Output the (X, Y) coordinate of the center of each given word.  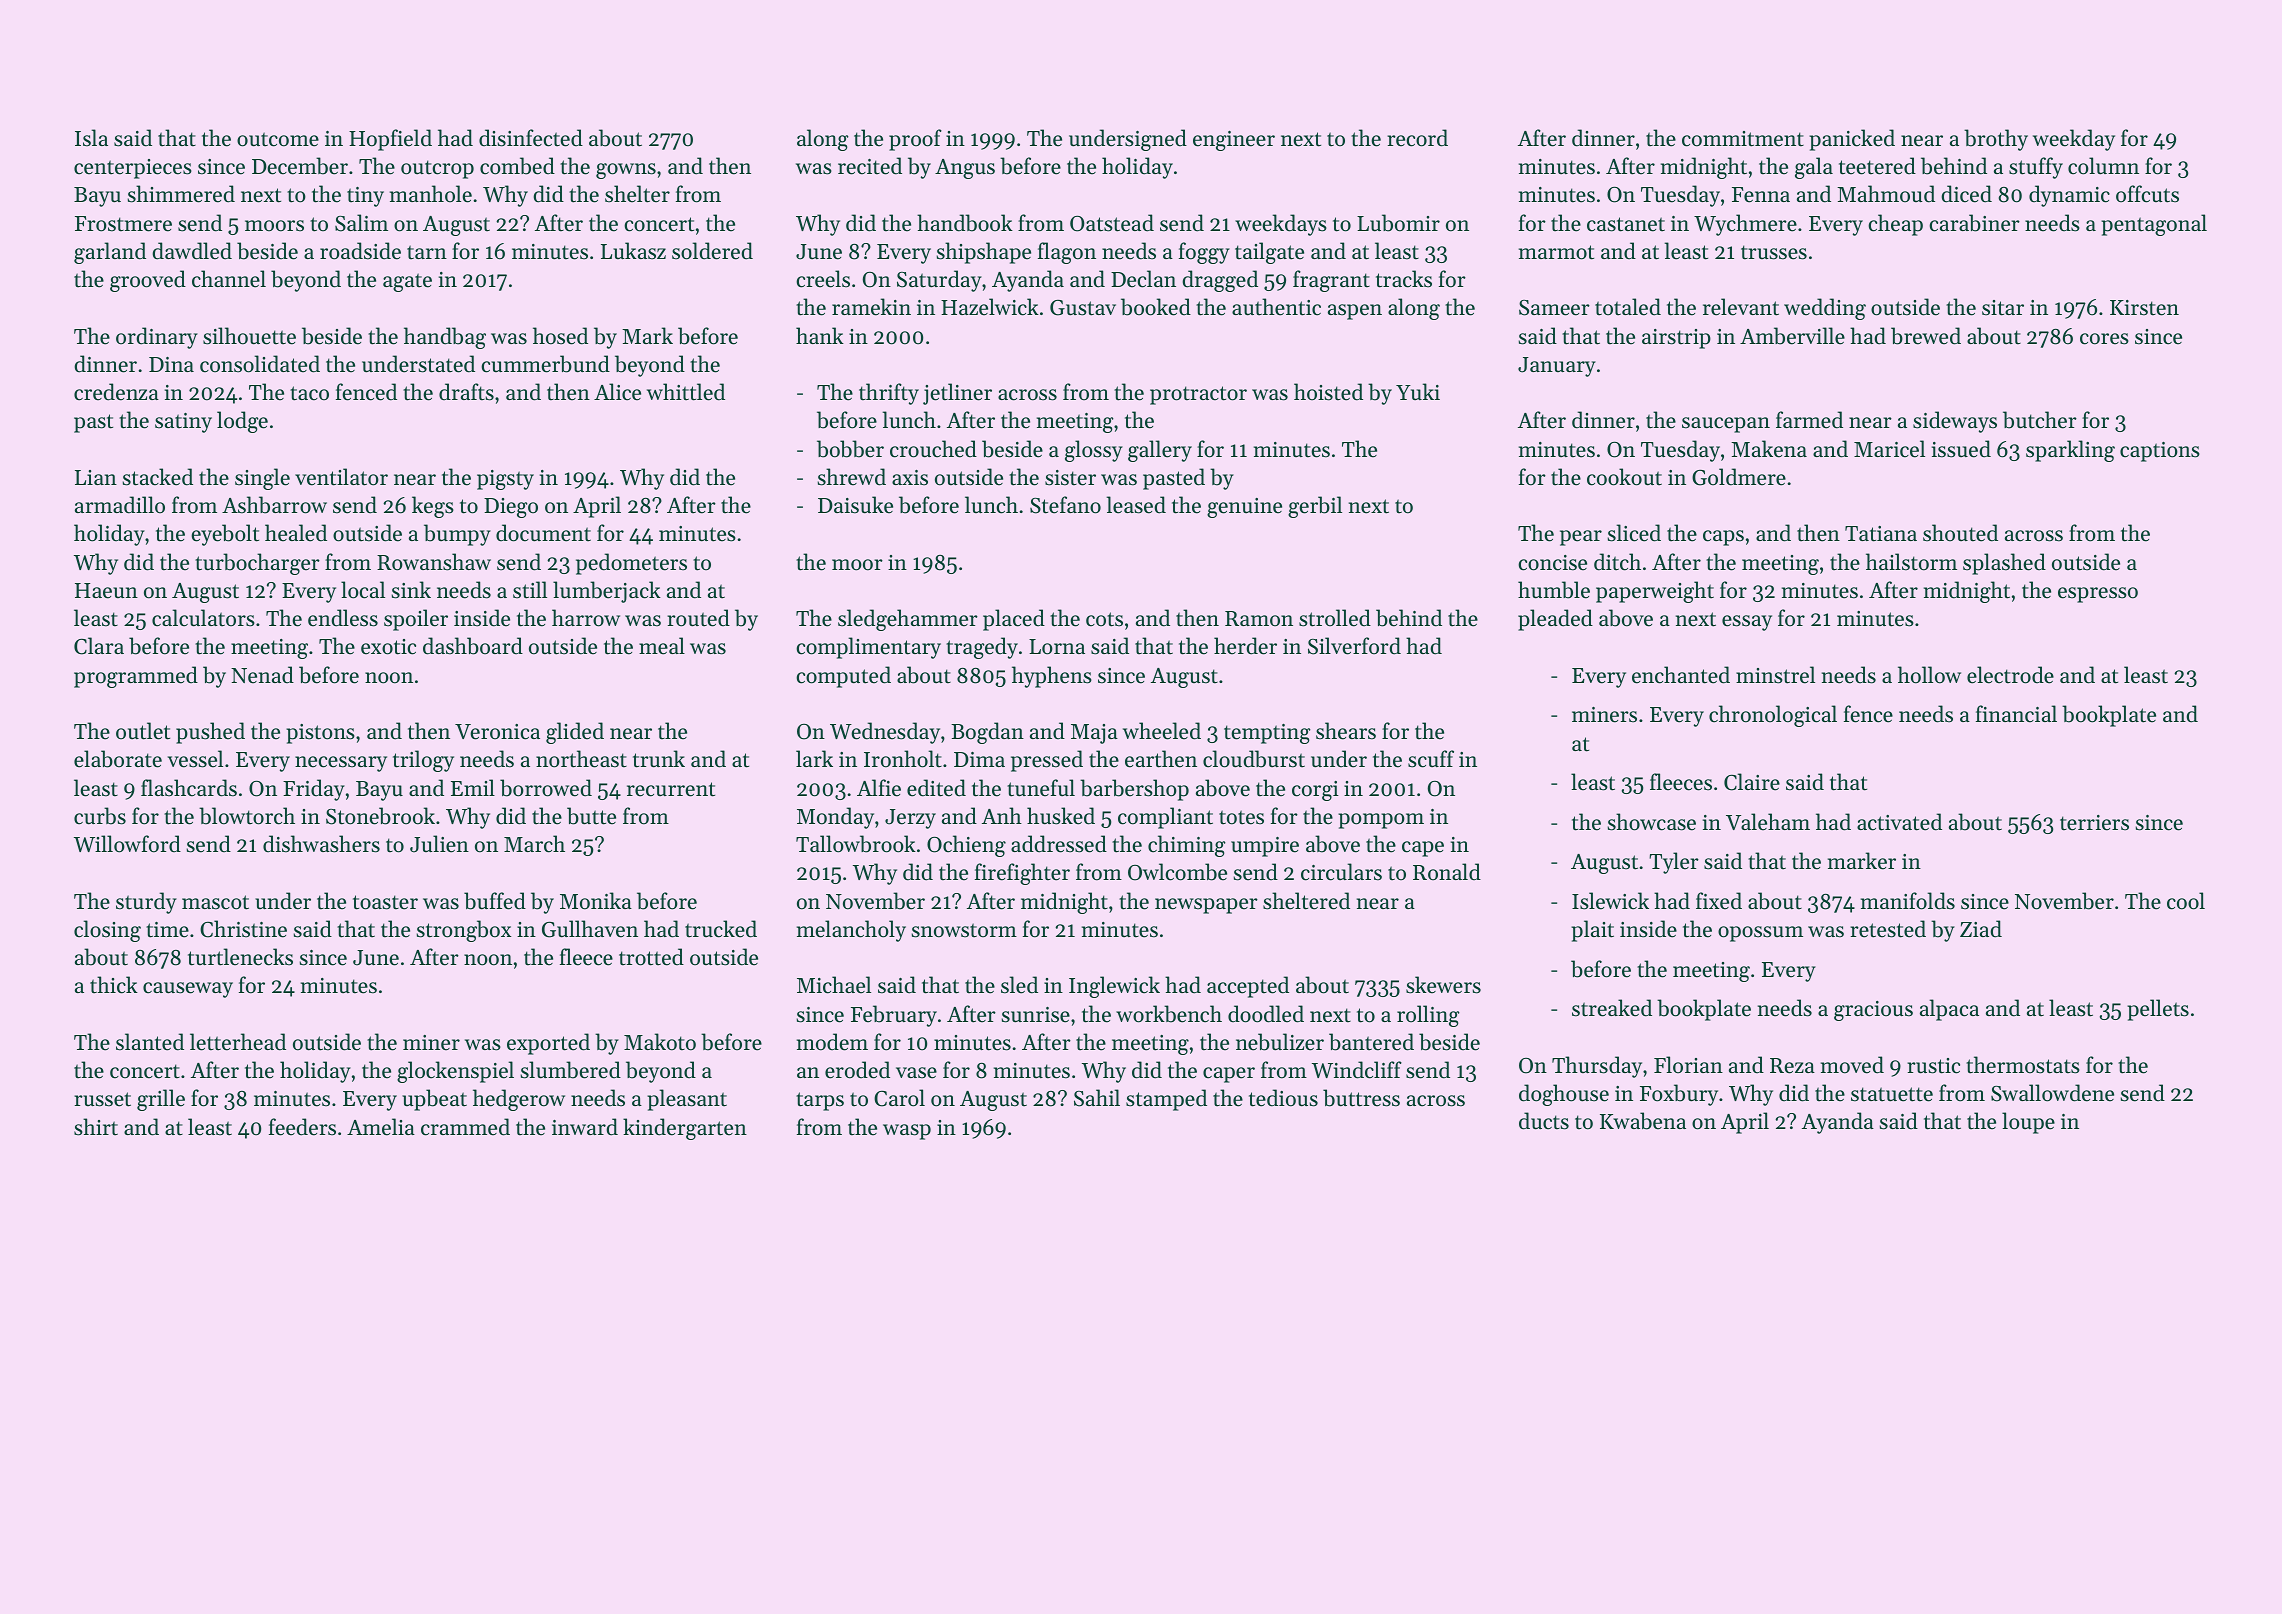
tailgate (1269, 253)
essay (1747, 623)
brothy (1996, 140)
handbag (445, 338)
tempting (1267, 734)
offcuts (2147, 194)
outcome (278, 139)
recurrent (671, 789)
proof (915, 140)
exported (548, 1044)
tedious (1283, 1098)
